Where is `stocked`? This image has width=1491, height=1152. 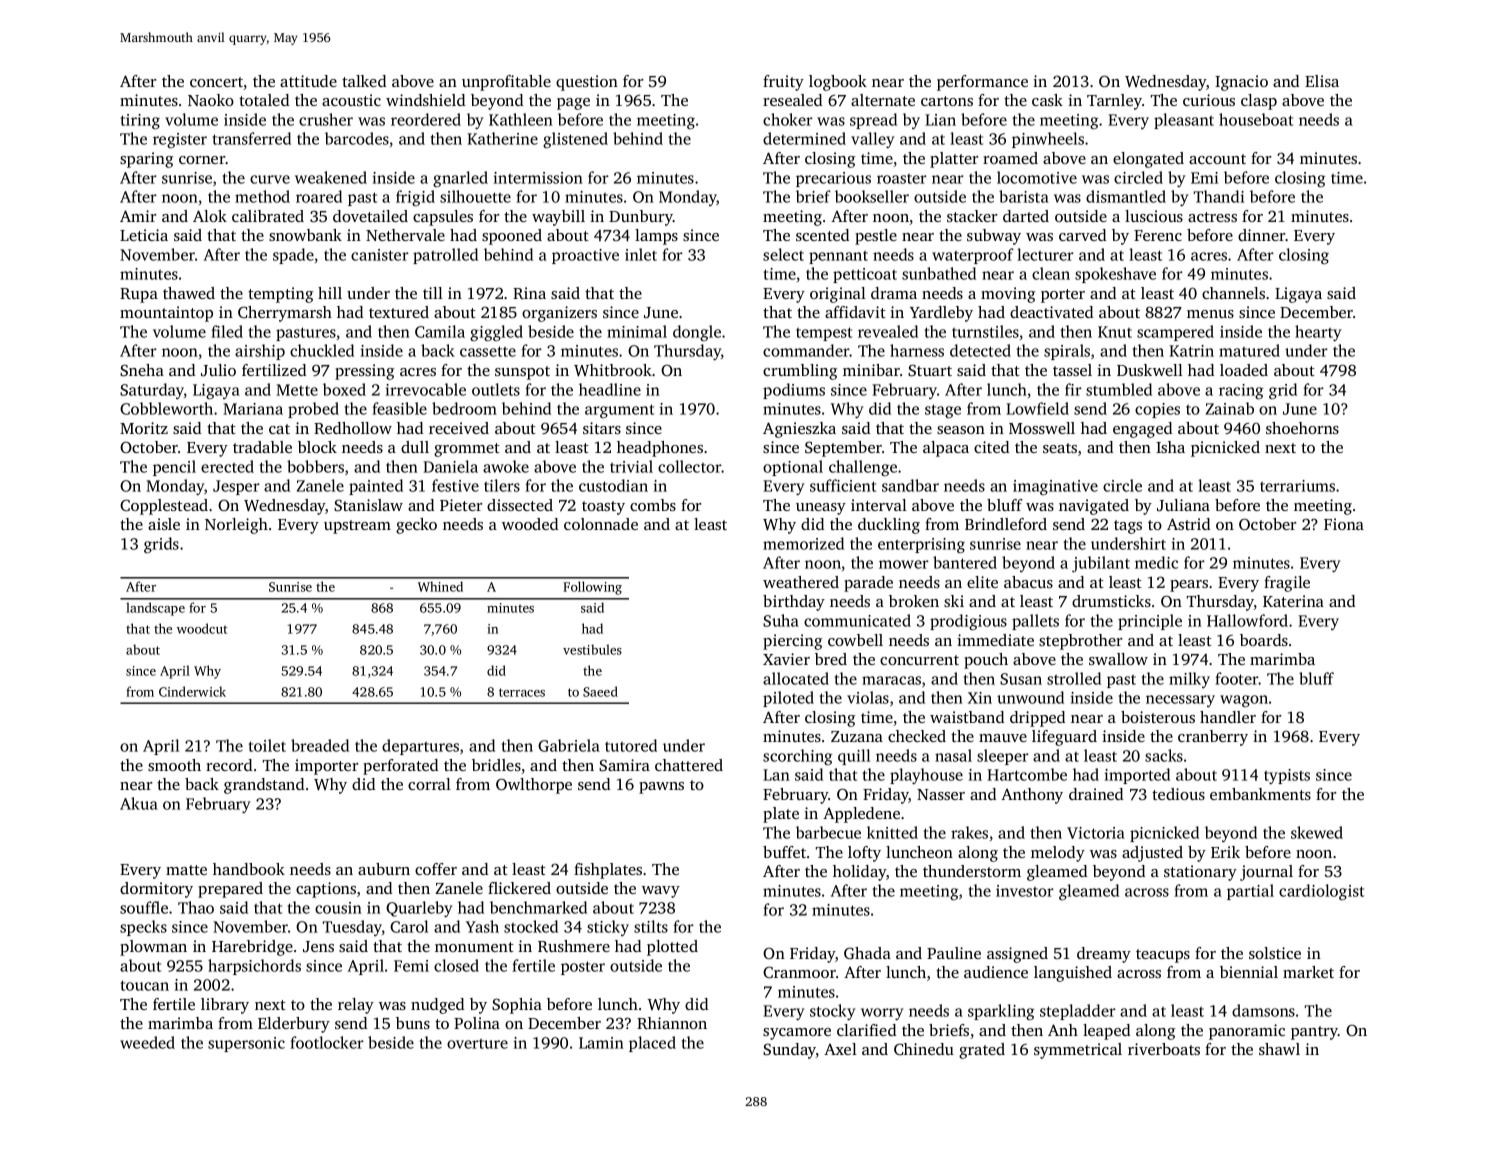
stocked is located at coordinates (531, 926).
